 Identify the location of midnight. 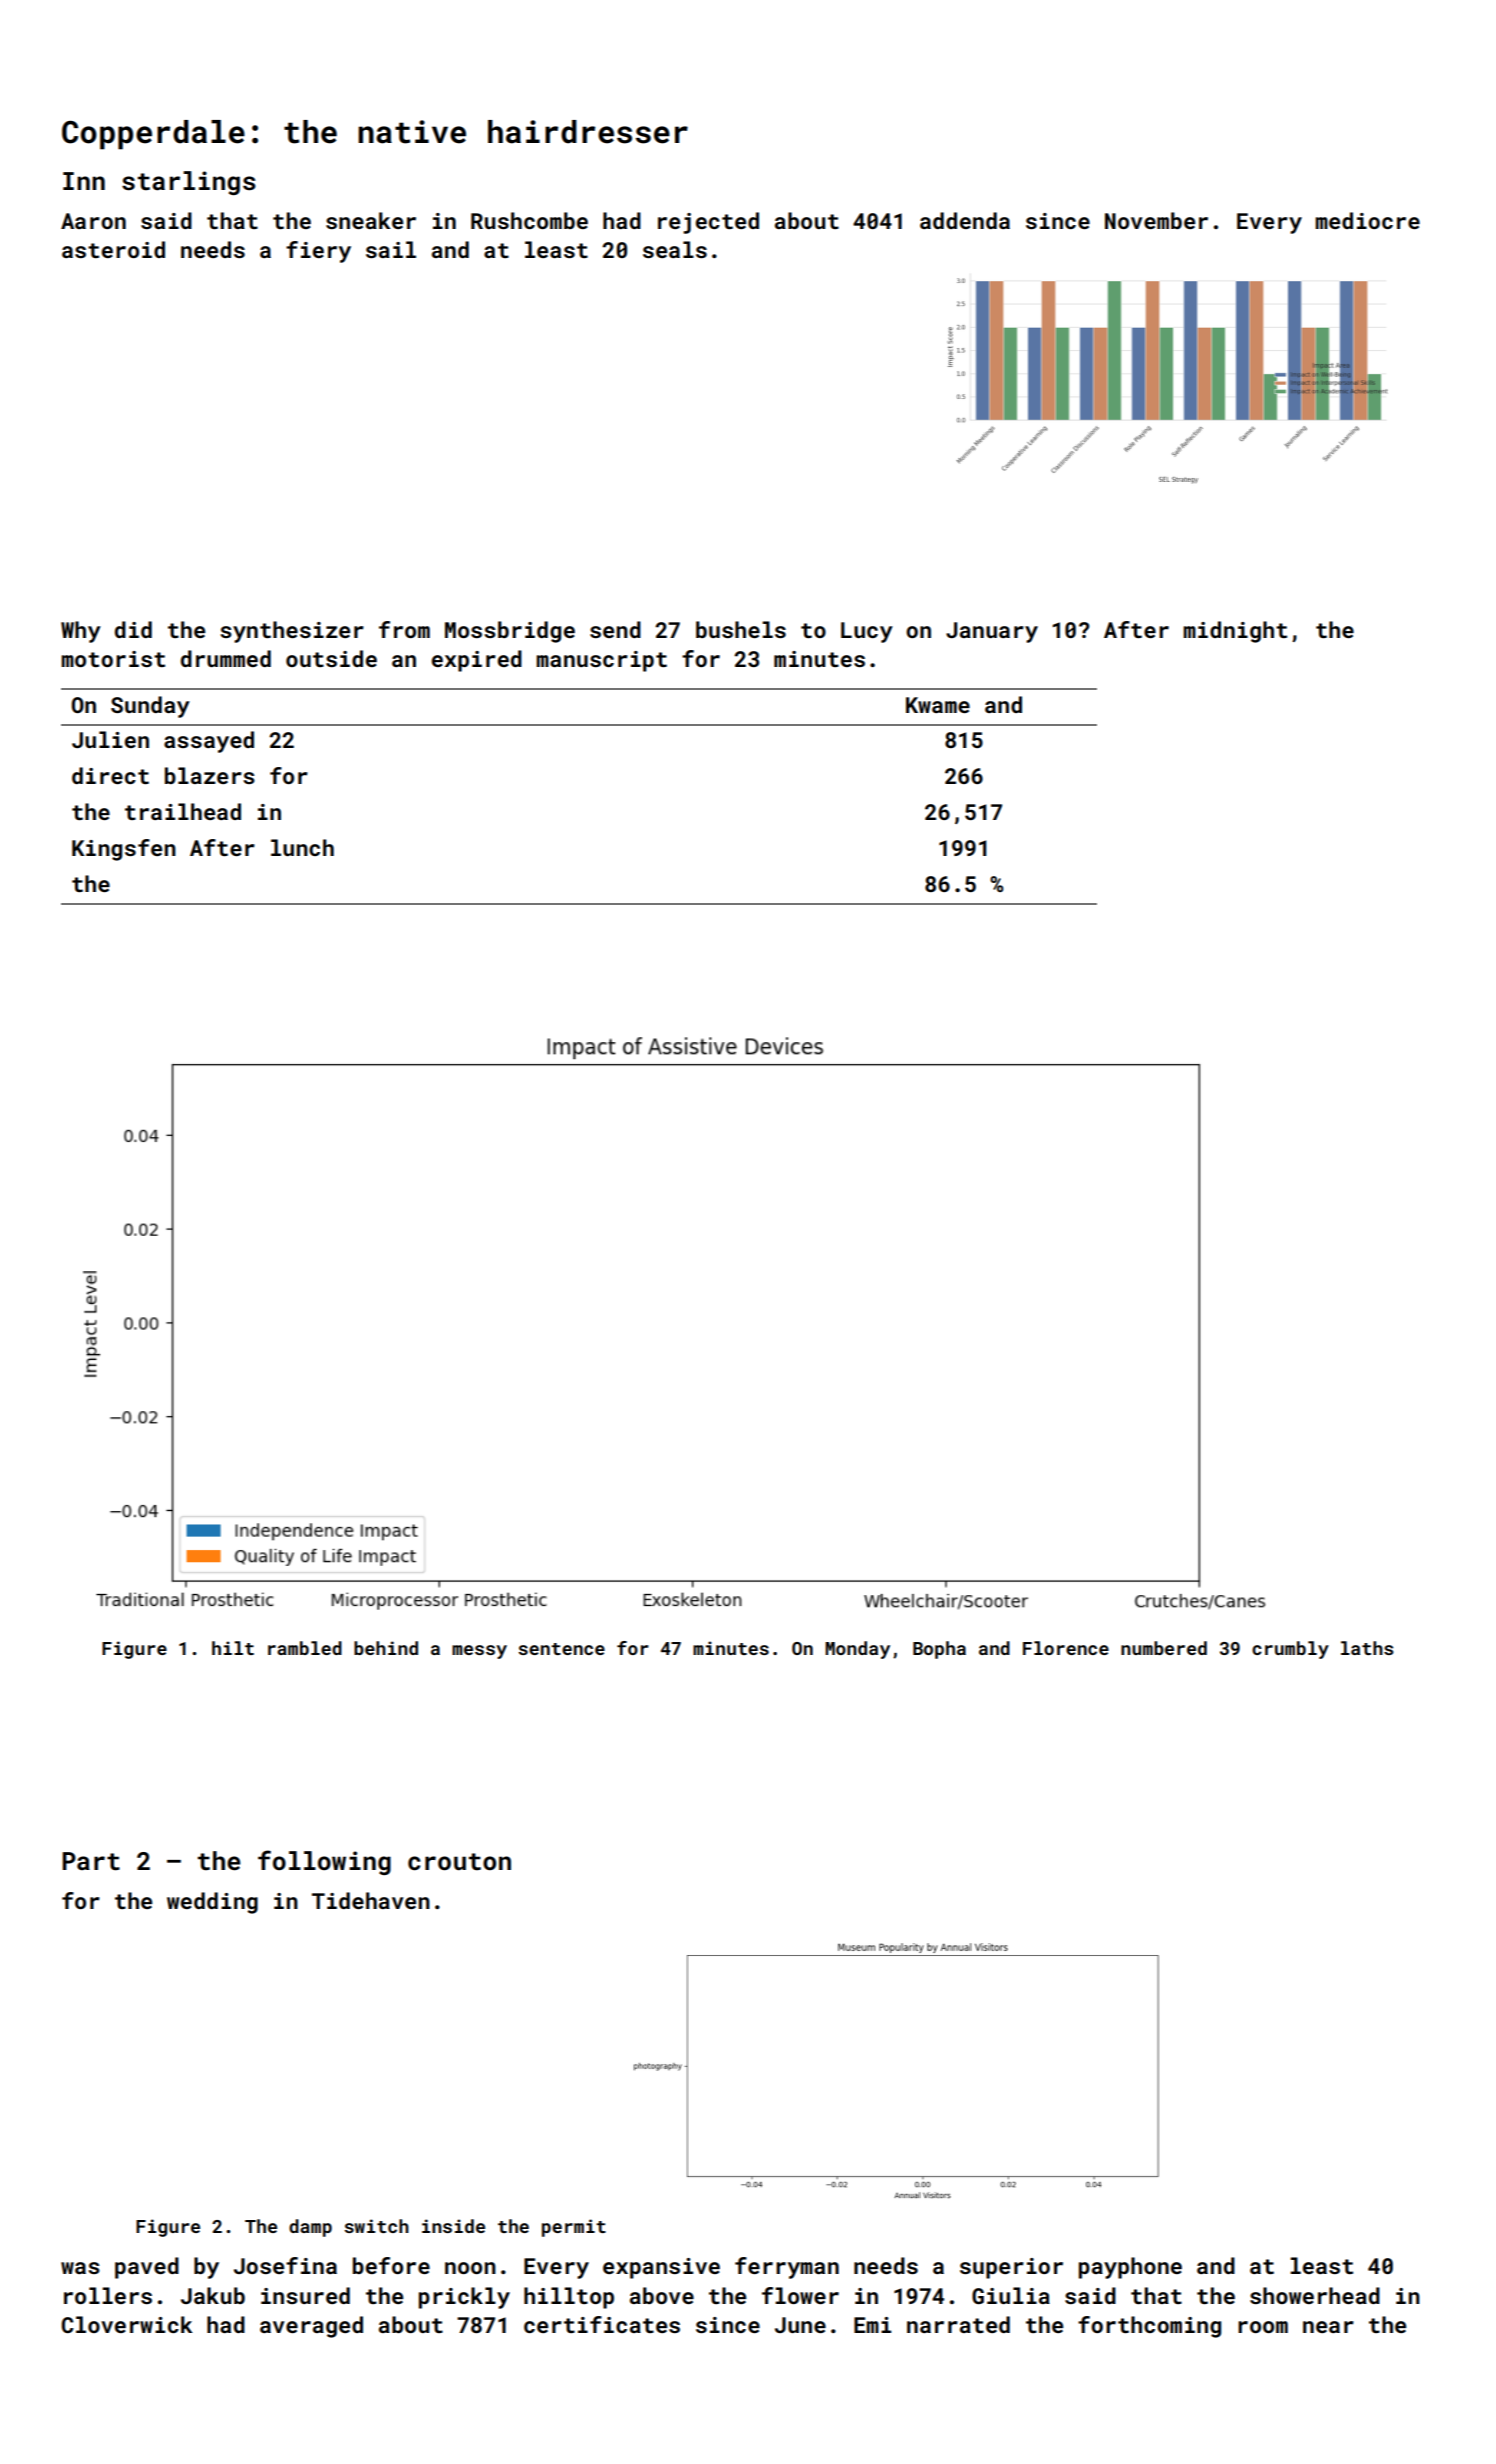
(1235, 632).
